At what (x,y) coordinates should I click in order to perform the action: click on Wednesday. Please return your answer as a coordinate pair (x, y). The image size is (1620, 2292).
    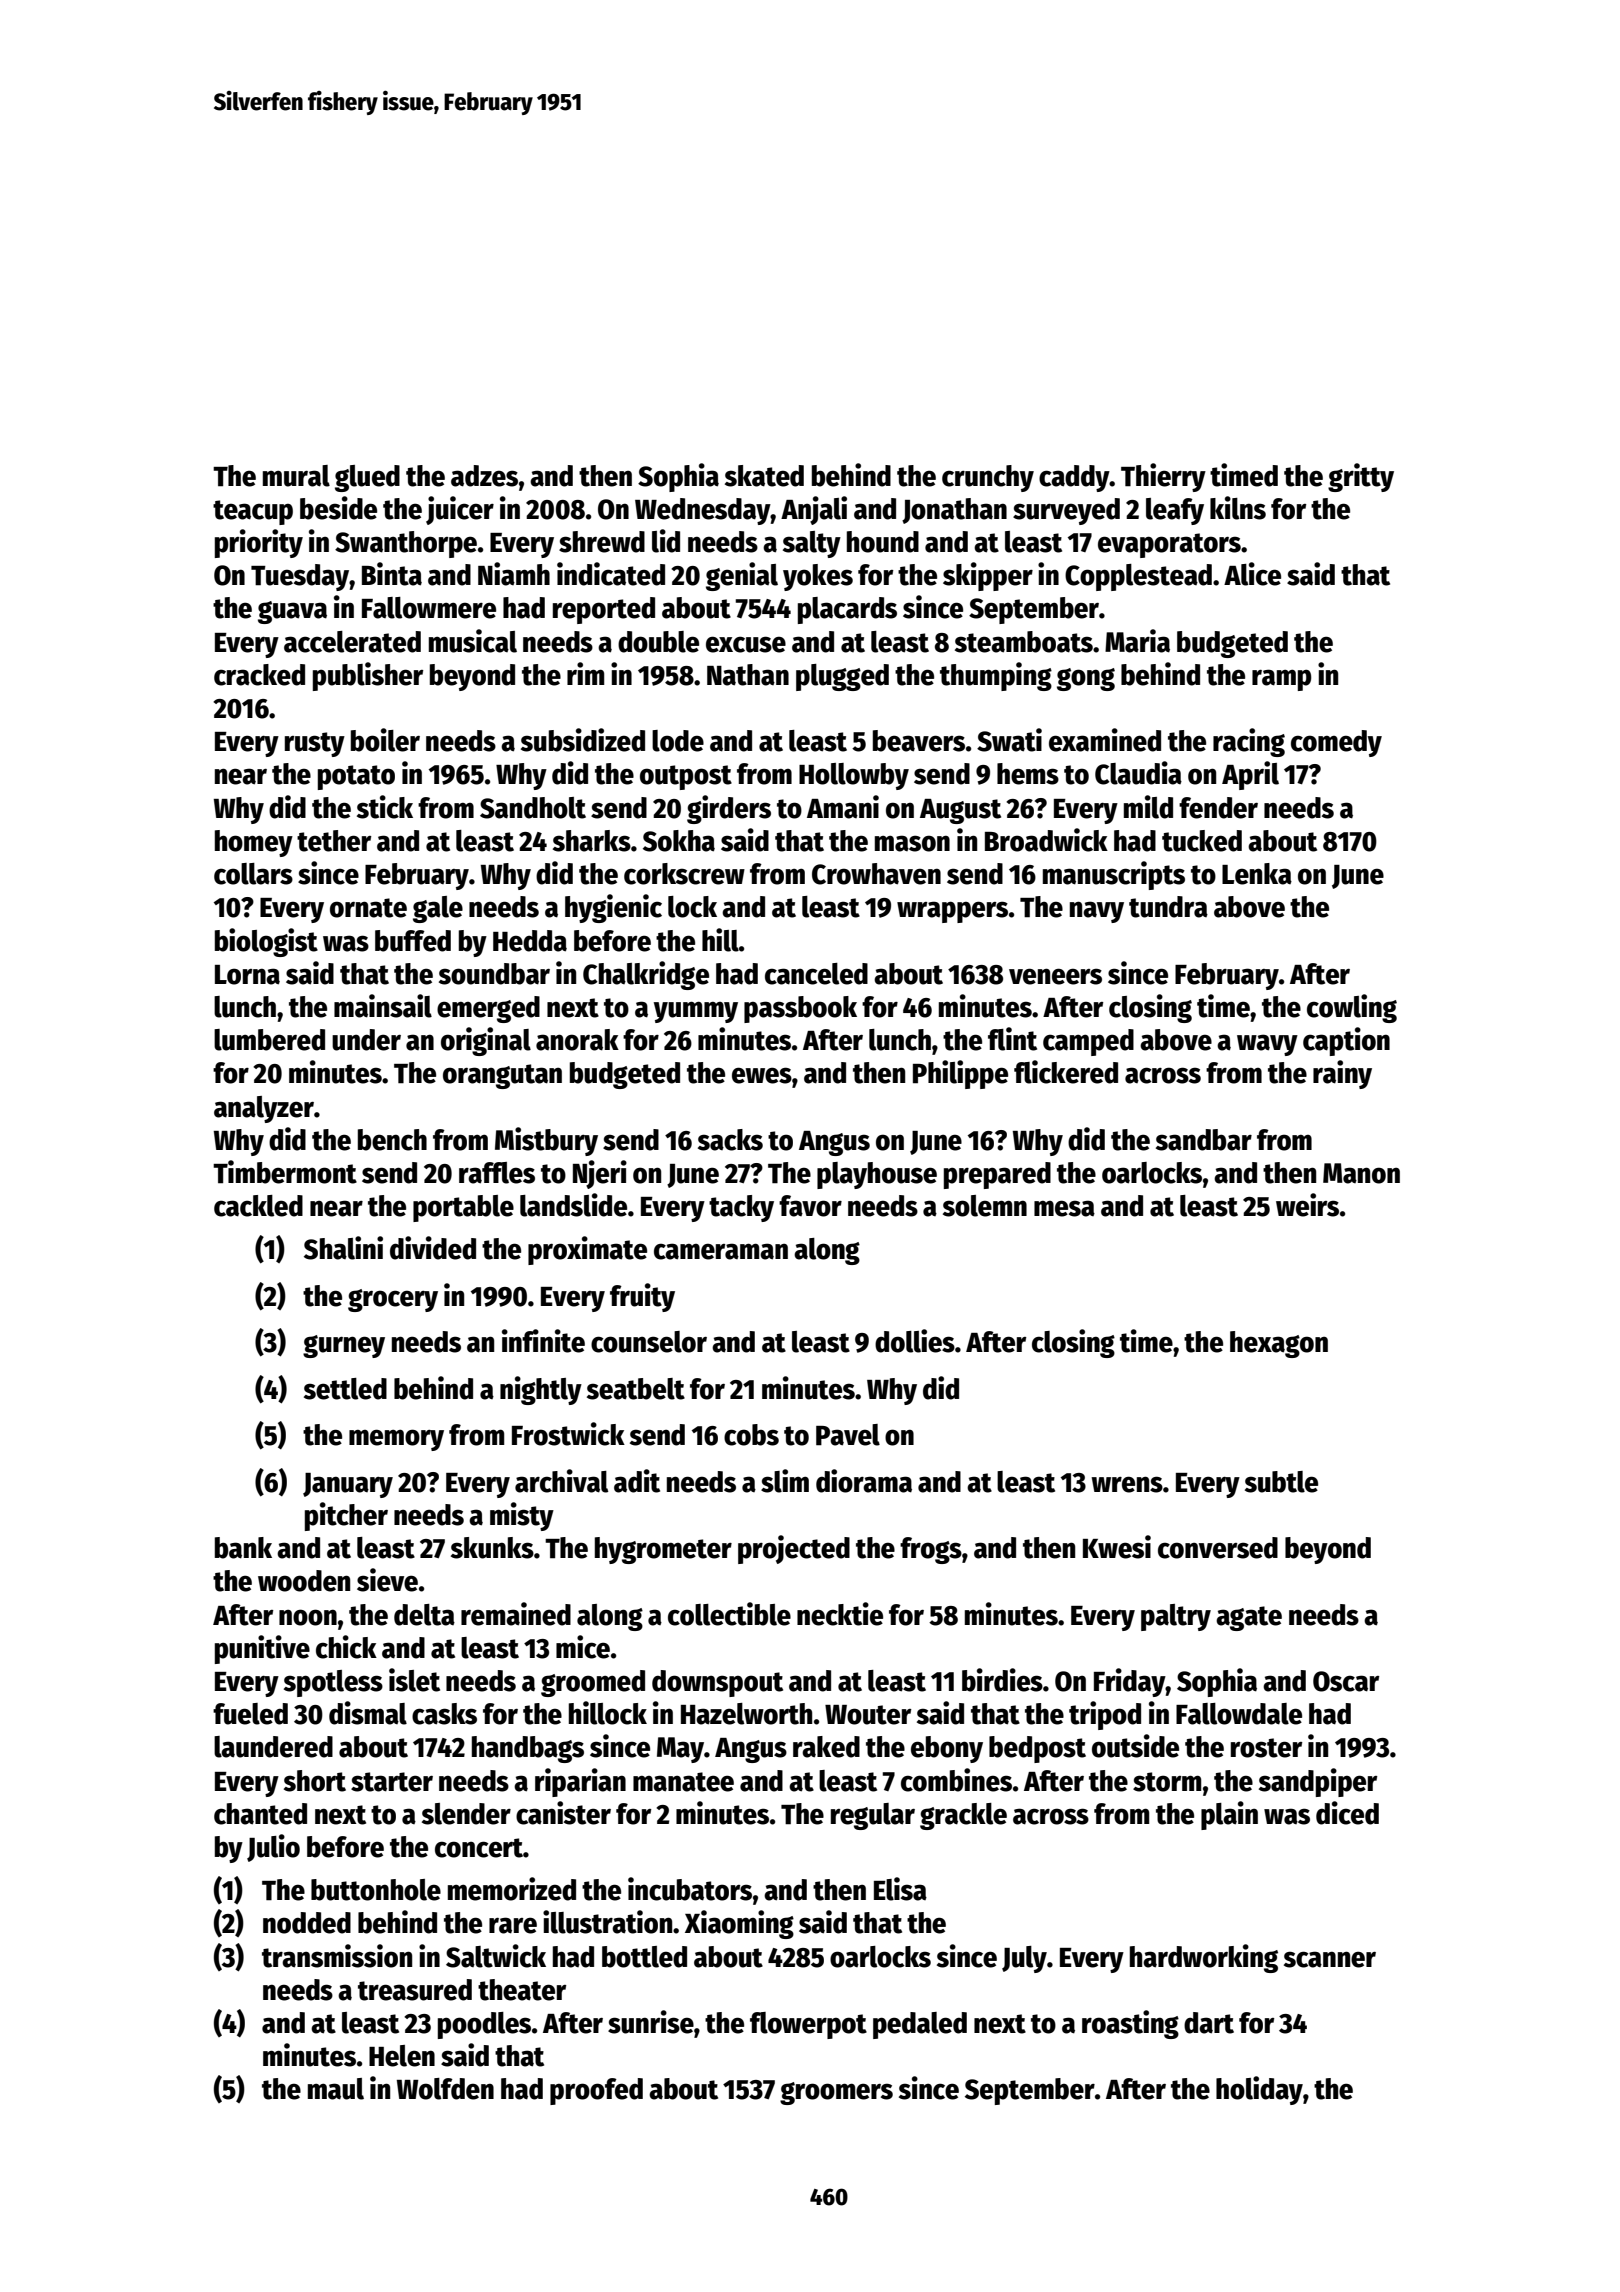
    Looking at the image, I should click on (703, 511).
